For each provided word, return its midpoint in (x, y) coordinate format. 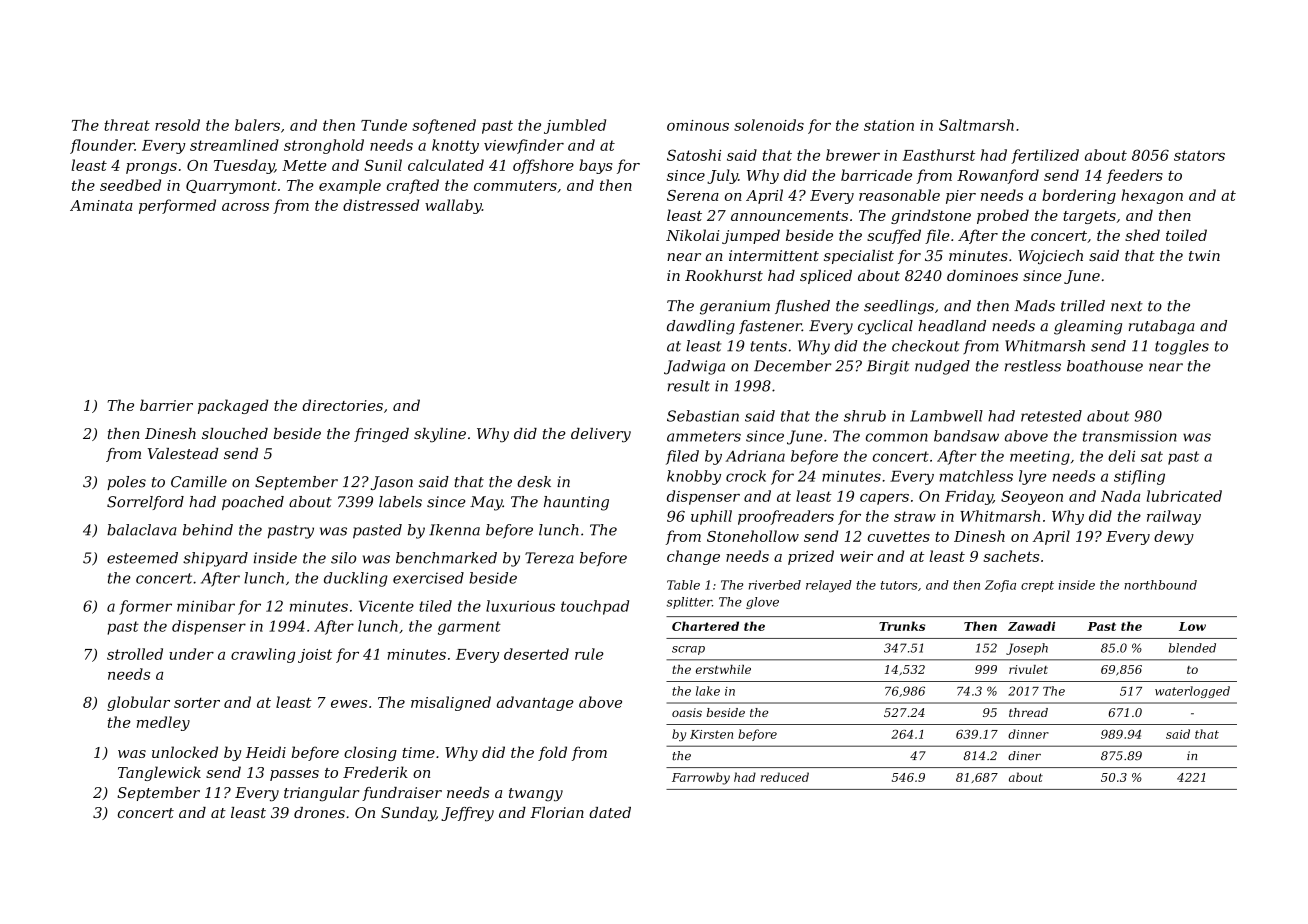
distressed (381, 205)
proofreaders (786, 517)
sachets (1011, 556)
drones (319, 812)
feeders (1134, 176)
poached (253, 503)
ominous (698, 125)
